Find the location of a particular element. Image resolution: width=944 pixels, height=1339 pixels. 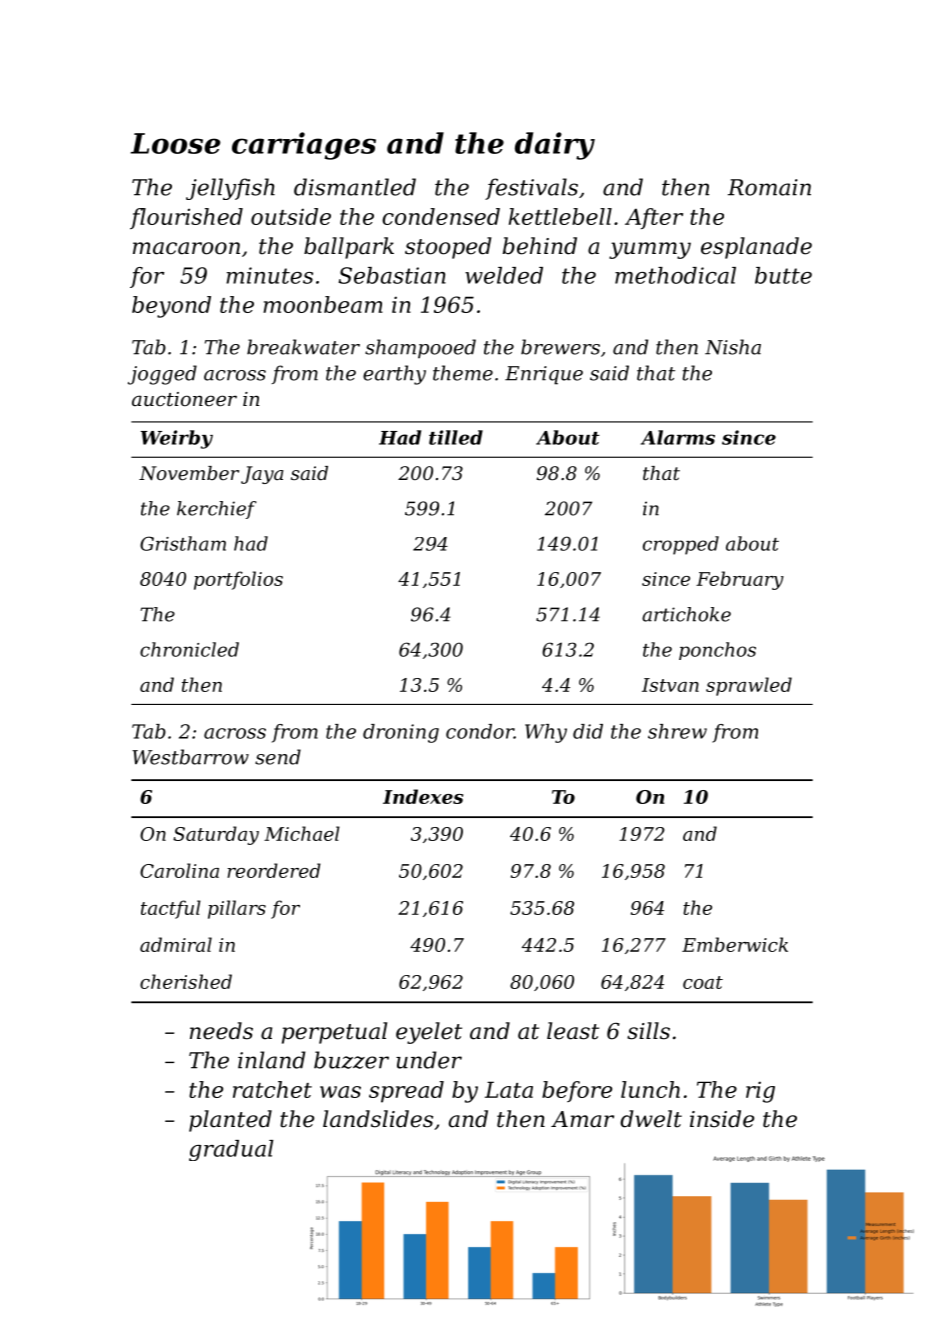

sprawled is located at coordinates (749, 686).
